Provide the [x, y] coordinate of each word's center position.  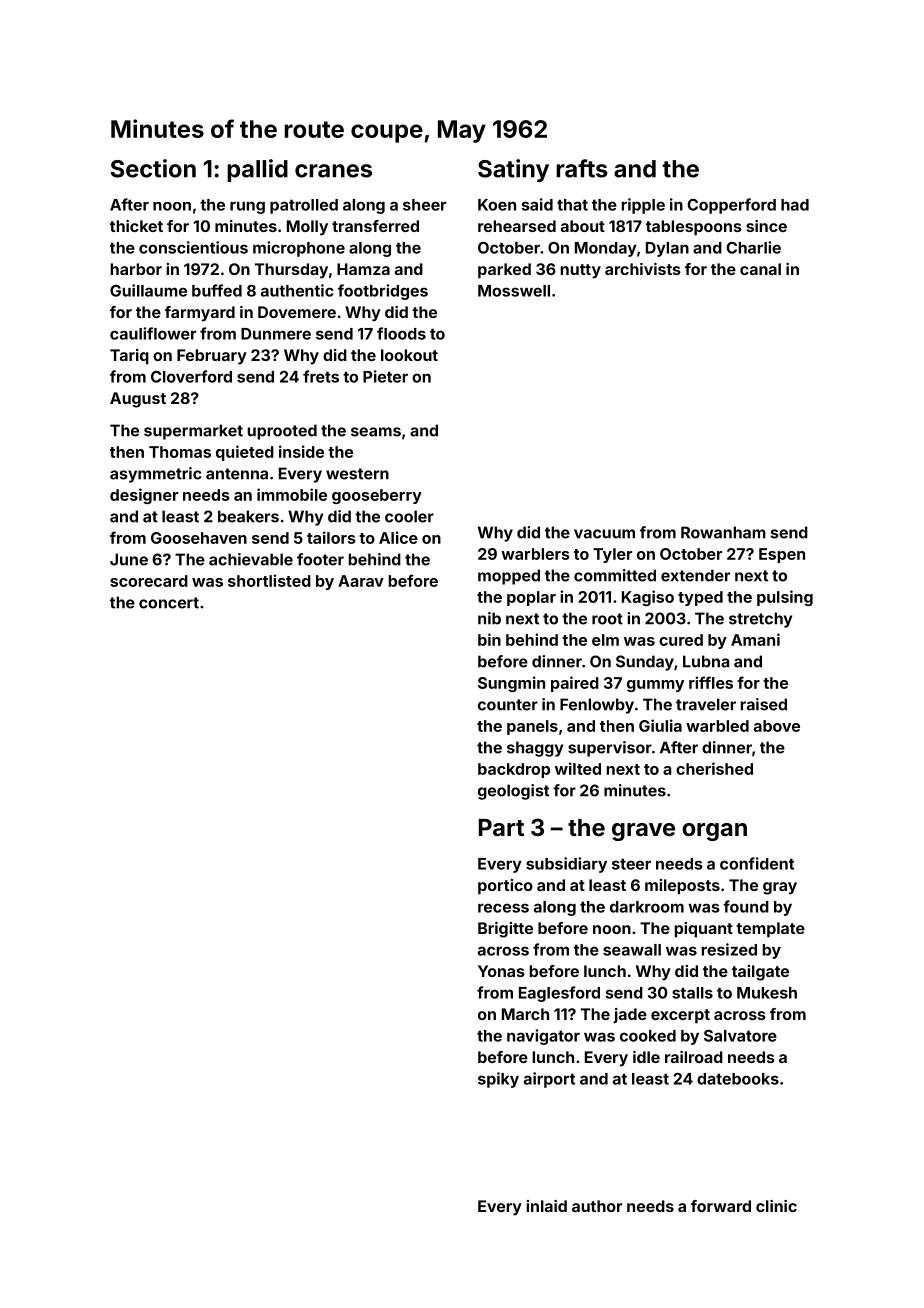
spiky [498, 1080]
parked [504, 271]
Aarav [361, 581]
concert [169, 603]
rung [247, 207]
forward [721, 1206]
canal [760, 269]
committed [615, 575]
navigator [543, 1037]
